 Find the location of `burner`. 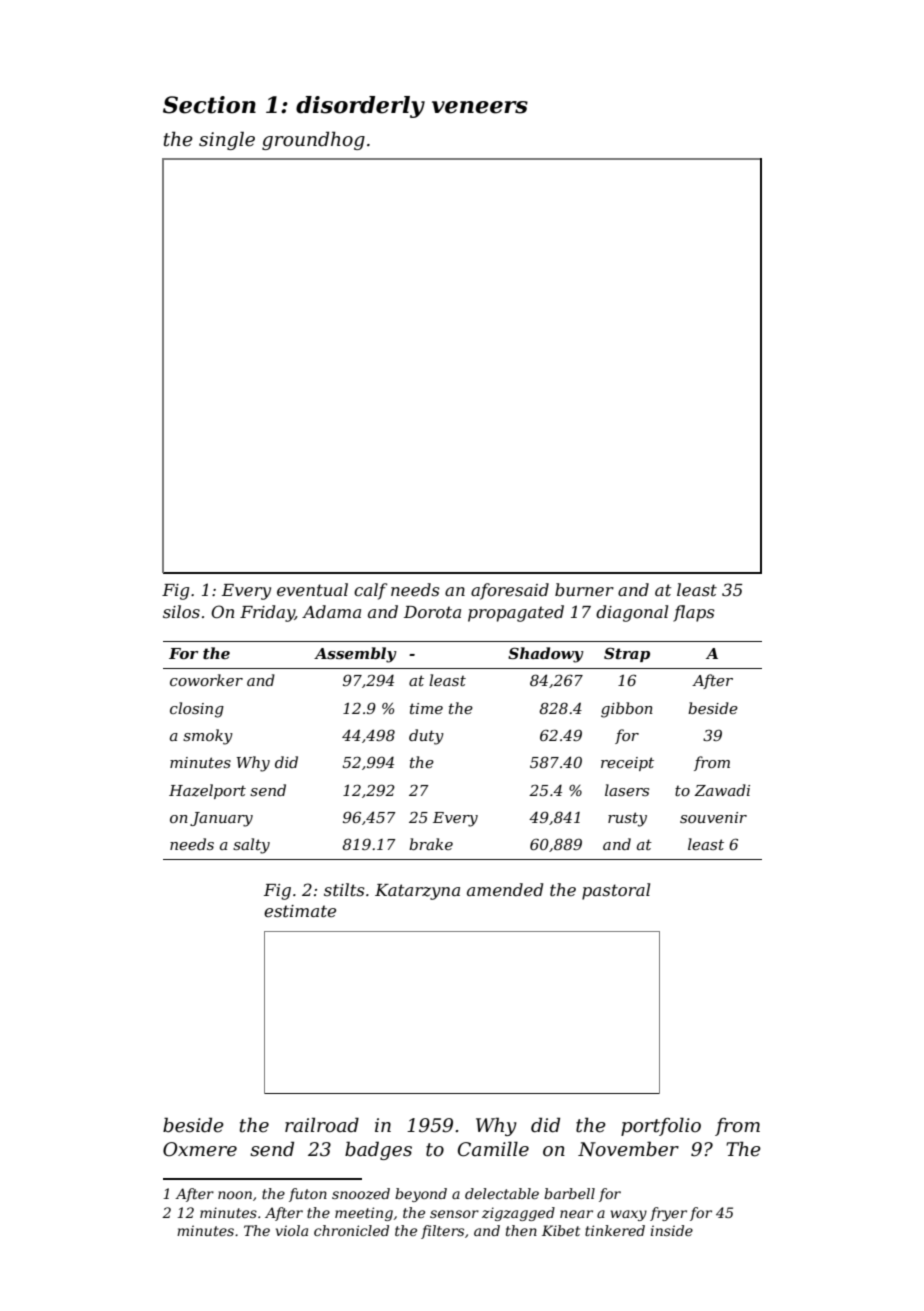

burner is located at coordinates (584, 589).
